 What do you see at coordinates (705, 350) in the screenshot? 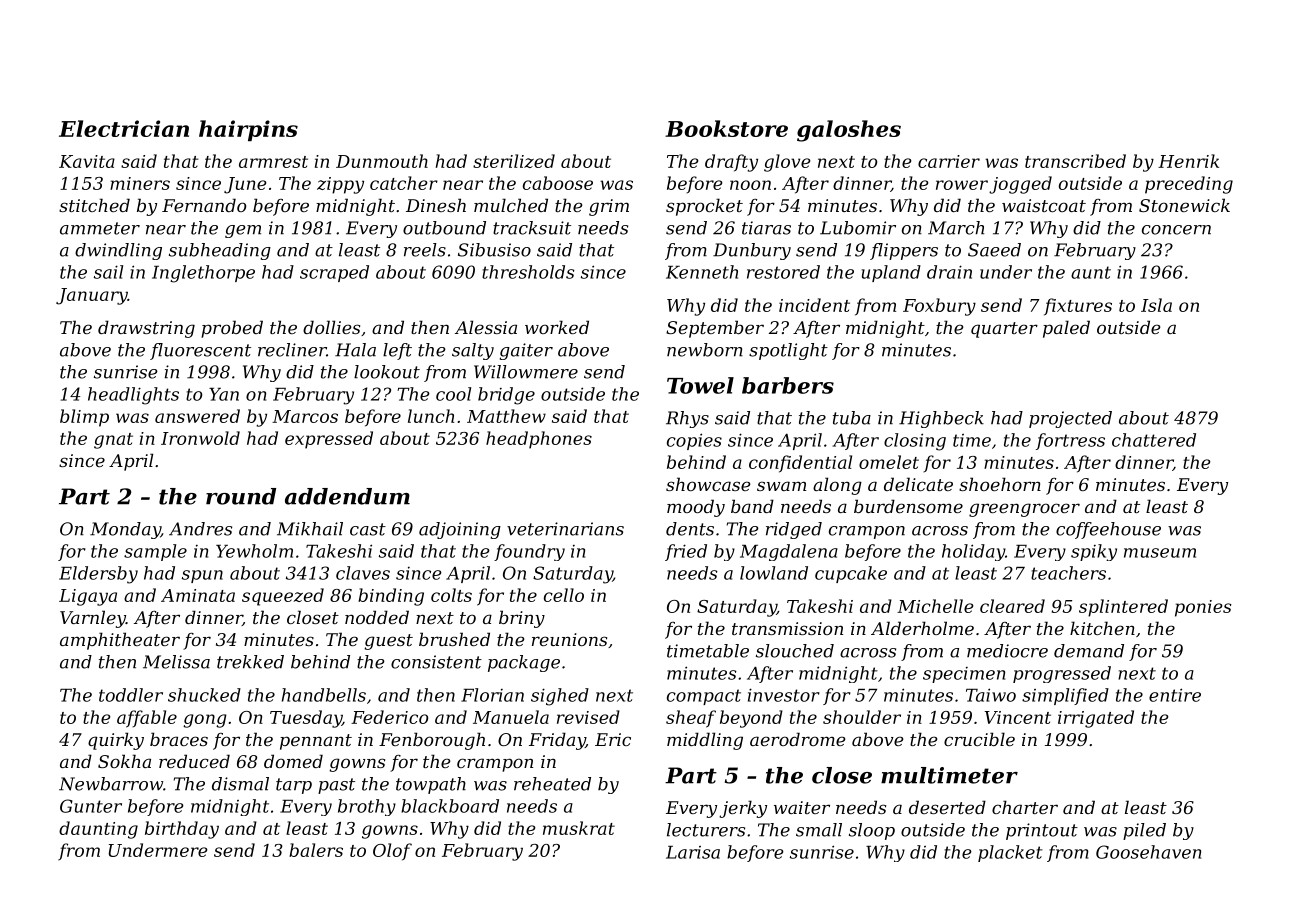
I see `newborn` at bounding box center [705, 350].
